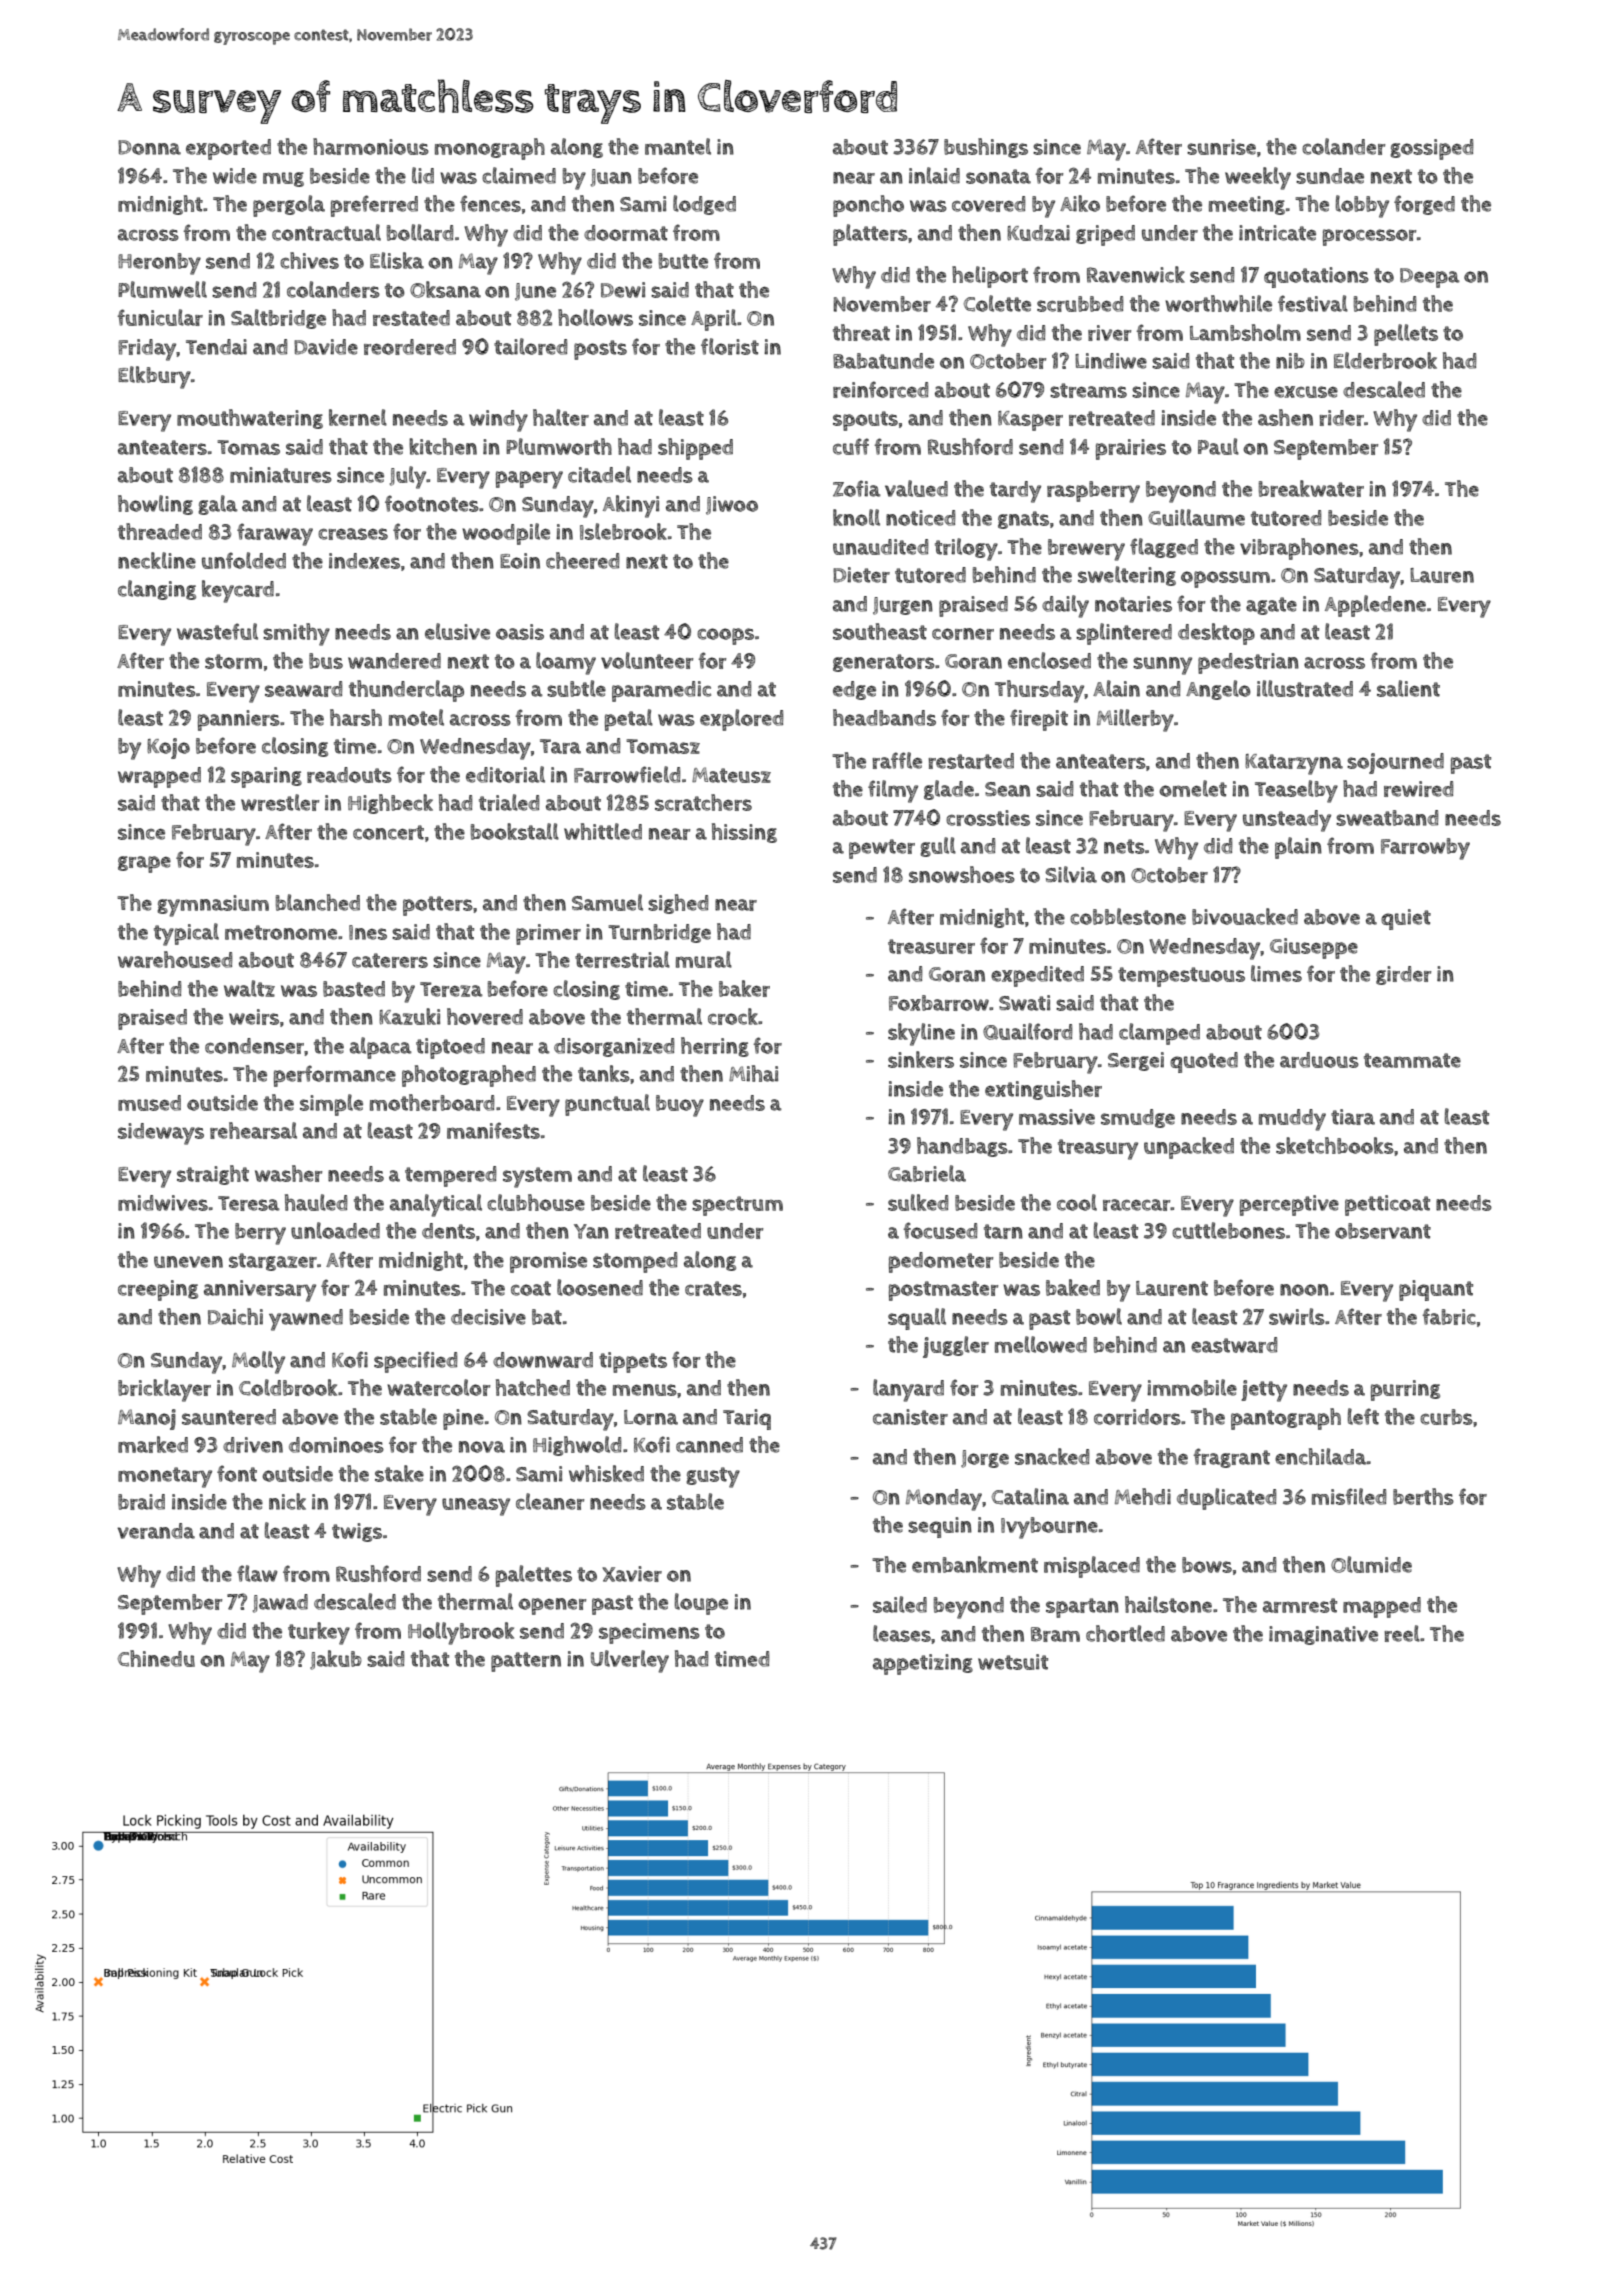  Describe the element at coordinates (1402, 1633) in the image. I see `reel` at that location.
